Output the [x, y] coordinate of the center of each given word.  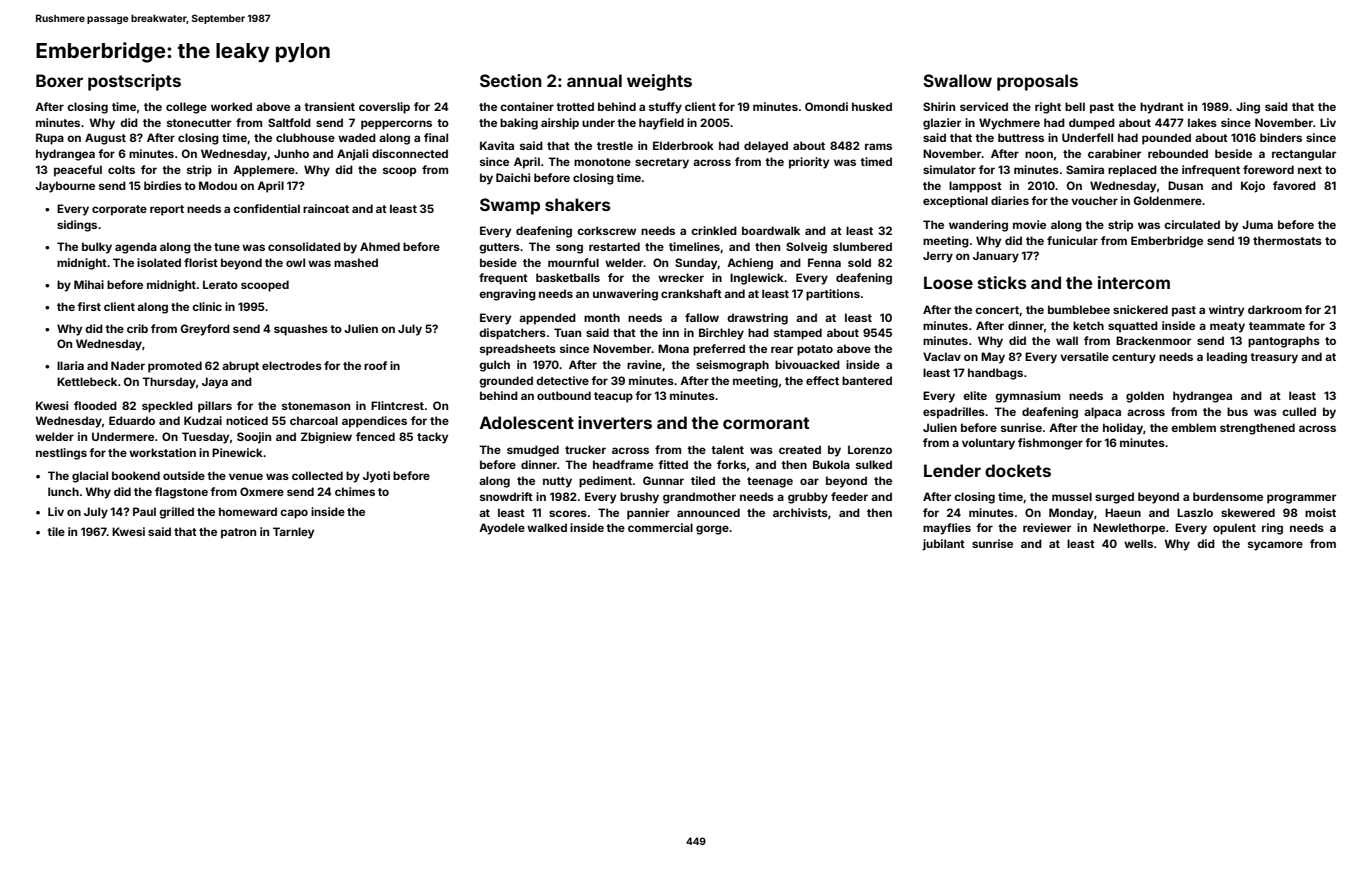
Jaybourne [65, 187]
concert [997, 310]
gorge [712, 530]
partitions [833, 295]
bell [1075, 106]
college [186, 108]
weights [659, 82]
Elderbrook [683, 145]
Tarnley [293, 533]
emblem [1193, 427]
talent [727, 449]
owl [295, 262]
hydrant [1162, 108]
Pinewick [237, 452]
